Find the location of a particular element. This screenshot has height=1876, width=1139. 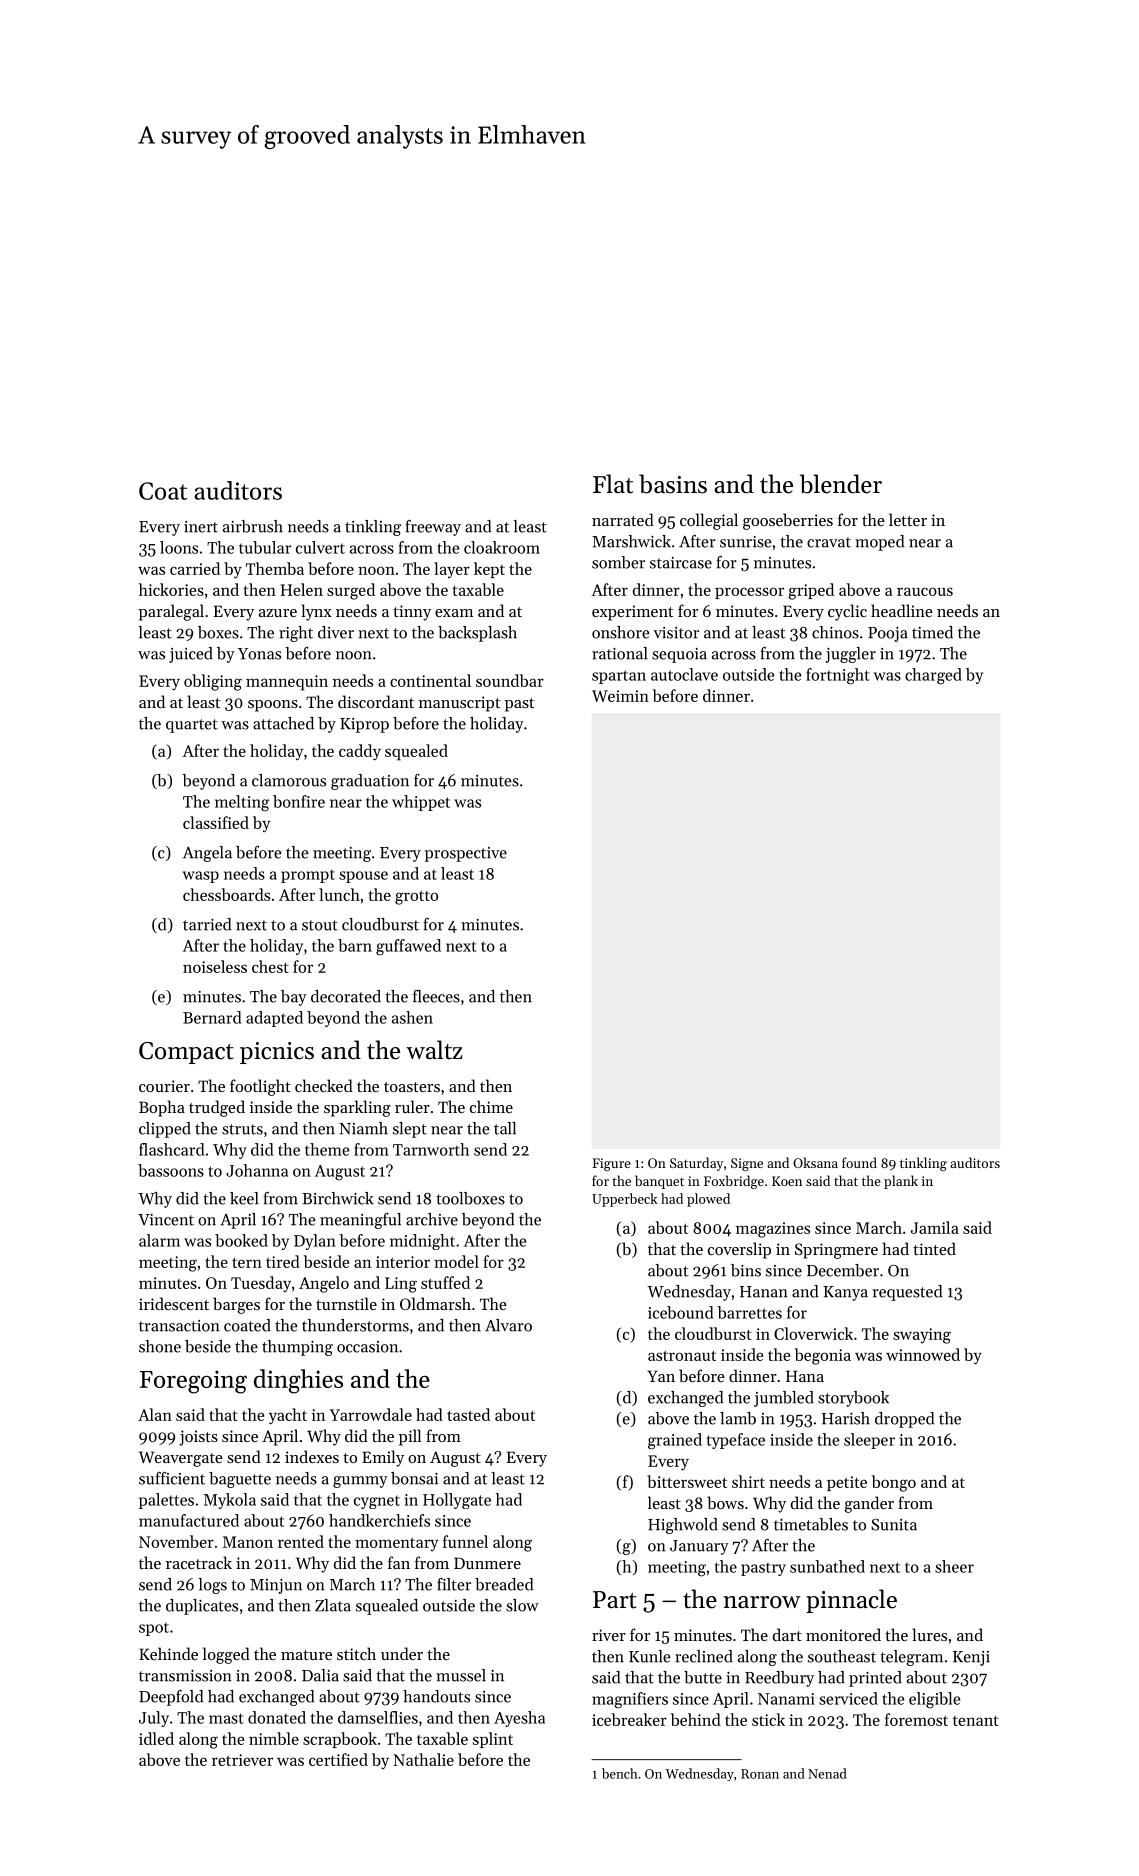

footlight is located at coordinates (260, 1087).
